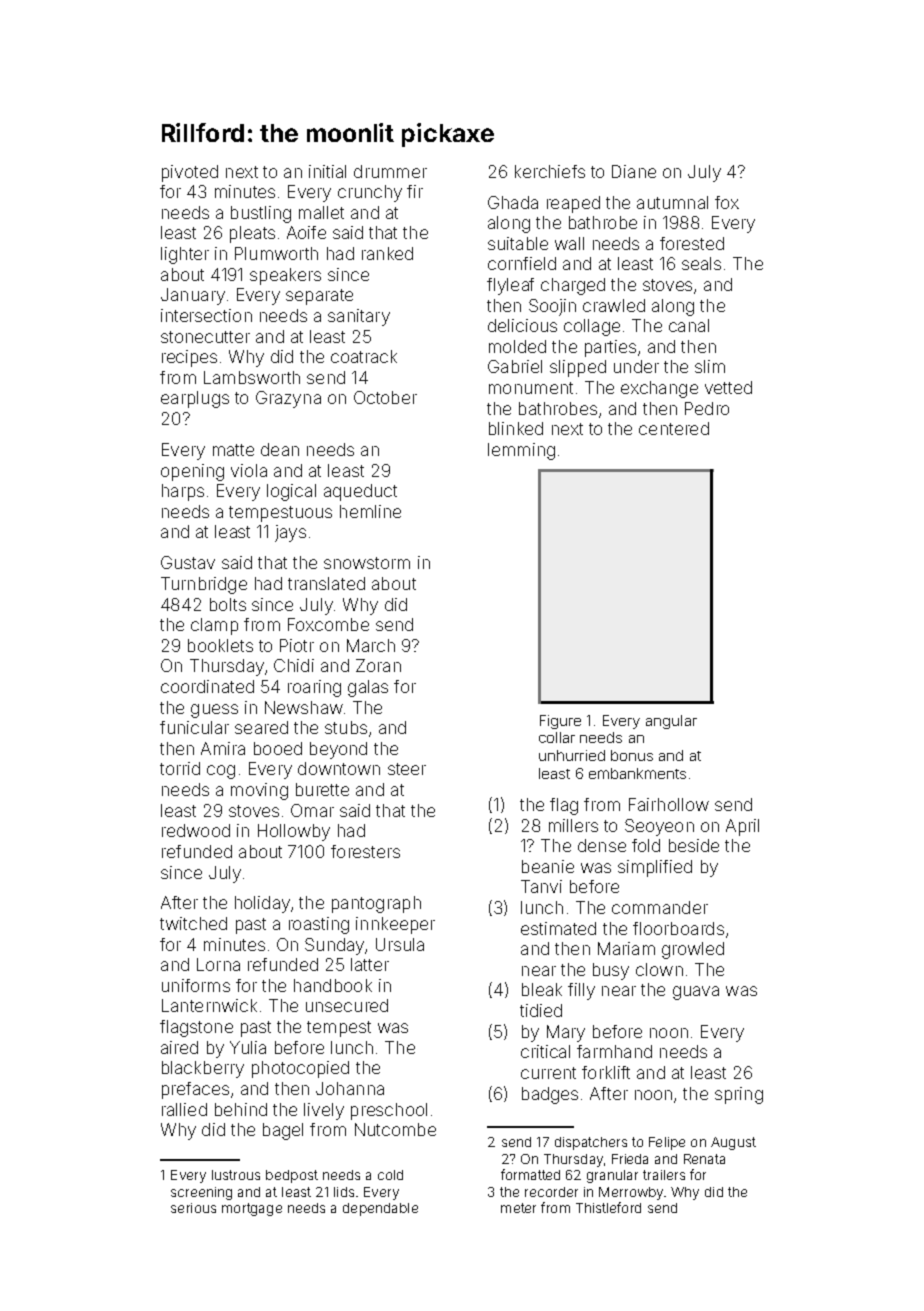  What do you see at coordinates (333, 985) in the document?
I see `handbook` at bounding box center [333, 985].
